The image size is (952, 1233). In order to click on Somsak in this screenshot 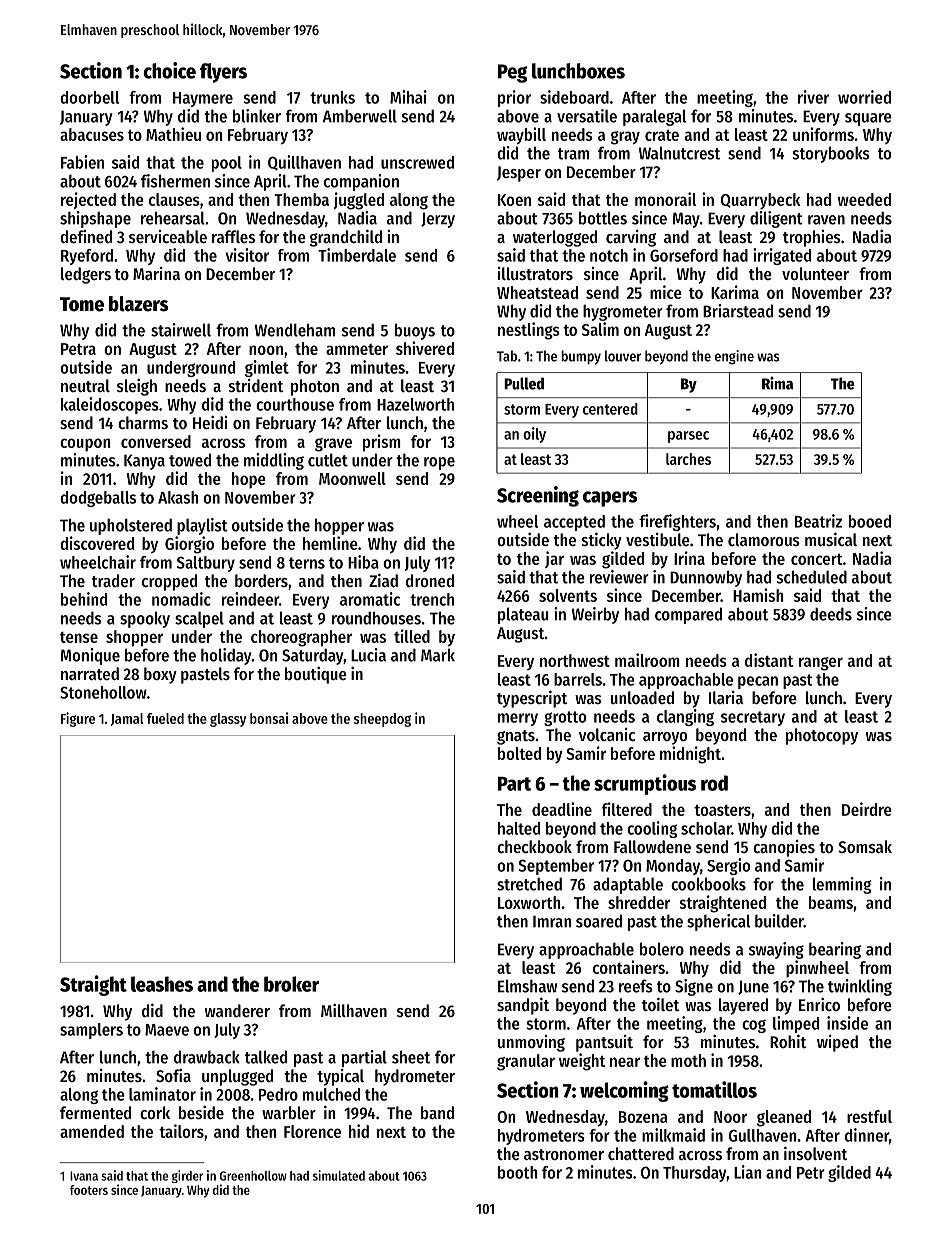, I will do `click(865, 846)`.
